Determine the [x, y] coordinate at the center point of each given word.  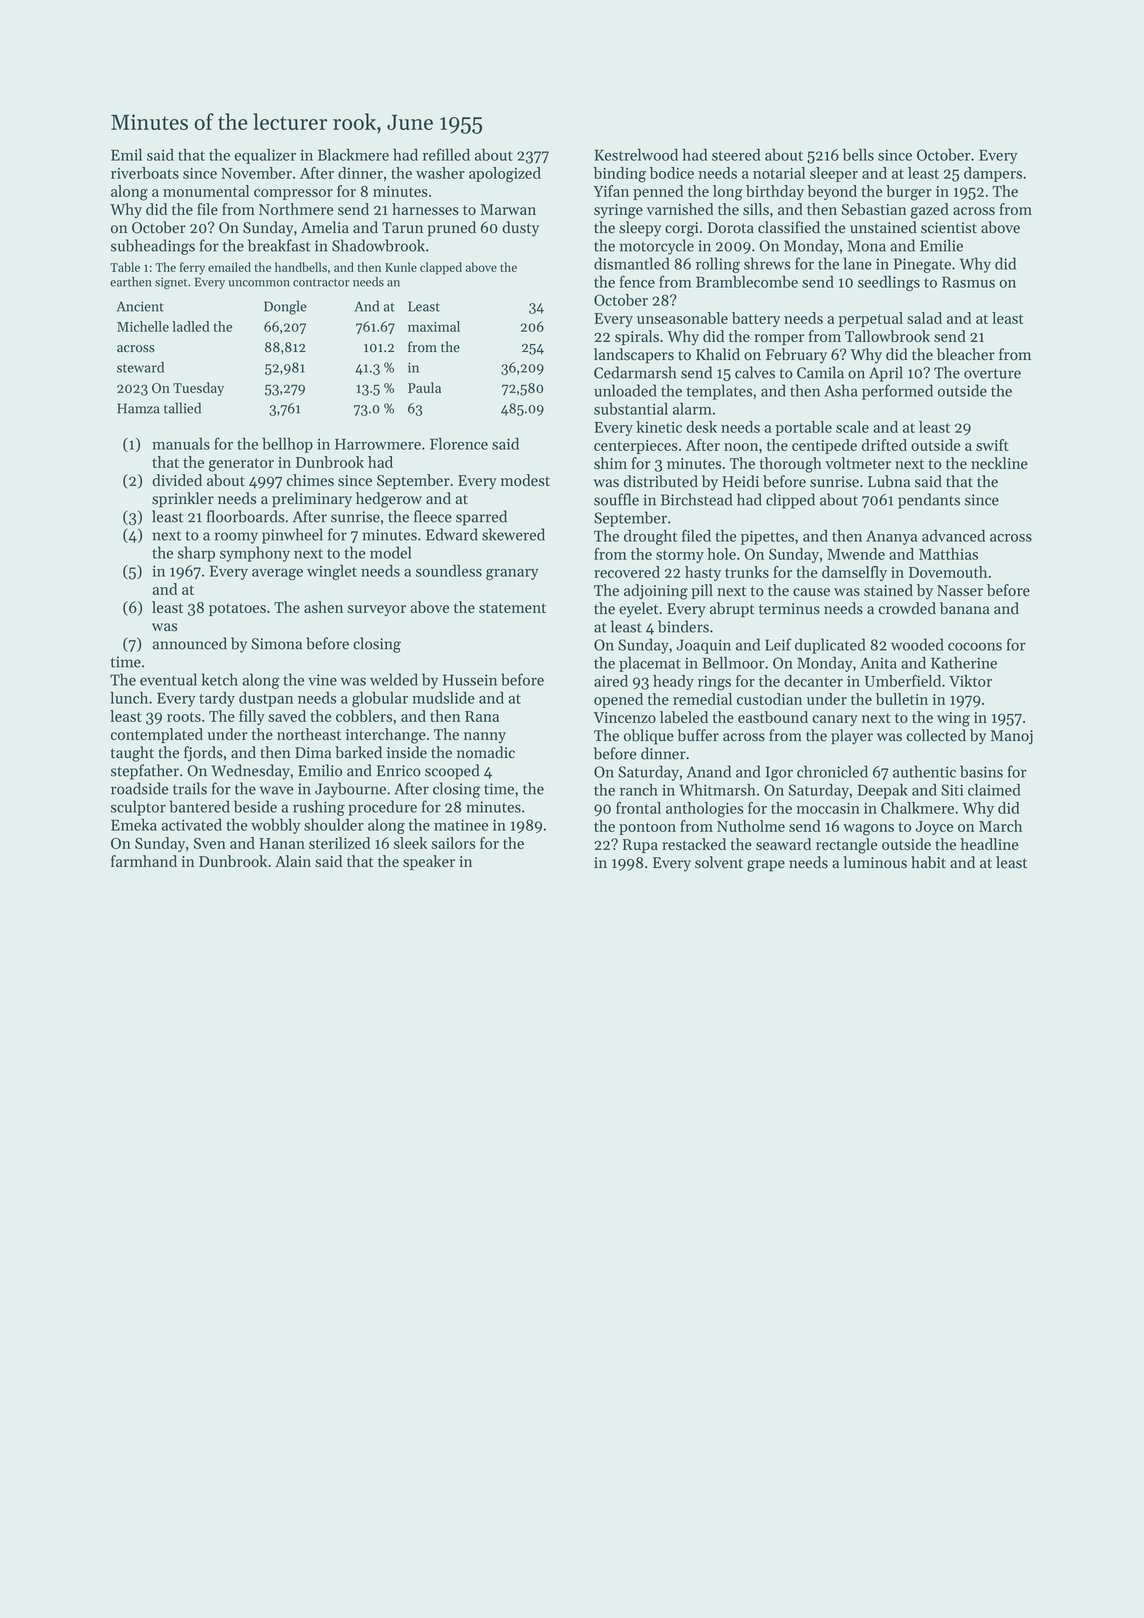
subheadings [153, 247]
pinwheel [292, 536]
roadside [140, 788]
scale [852, 427]
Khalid [718, 354]
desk [701, 427]
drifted [884, 445]
